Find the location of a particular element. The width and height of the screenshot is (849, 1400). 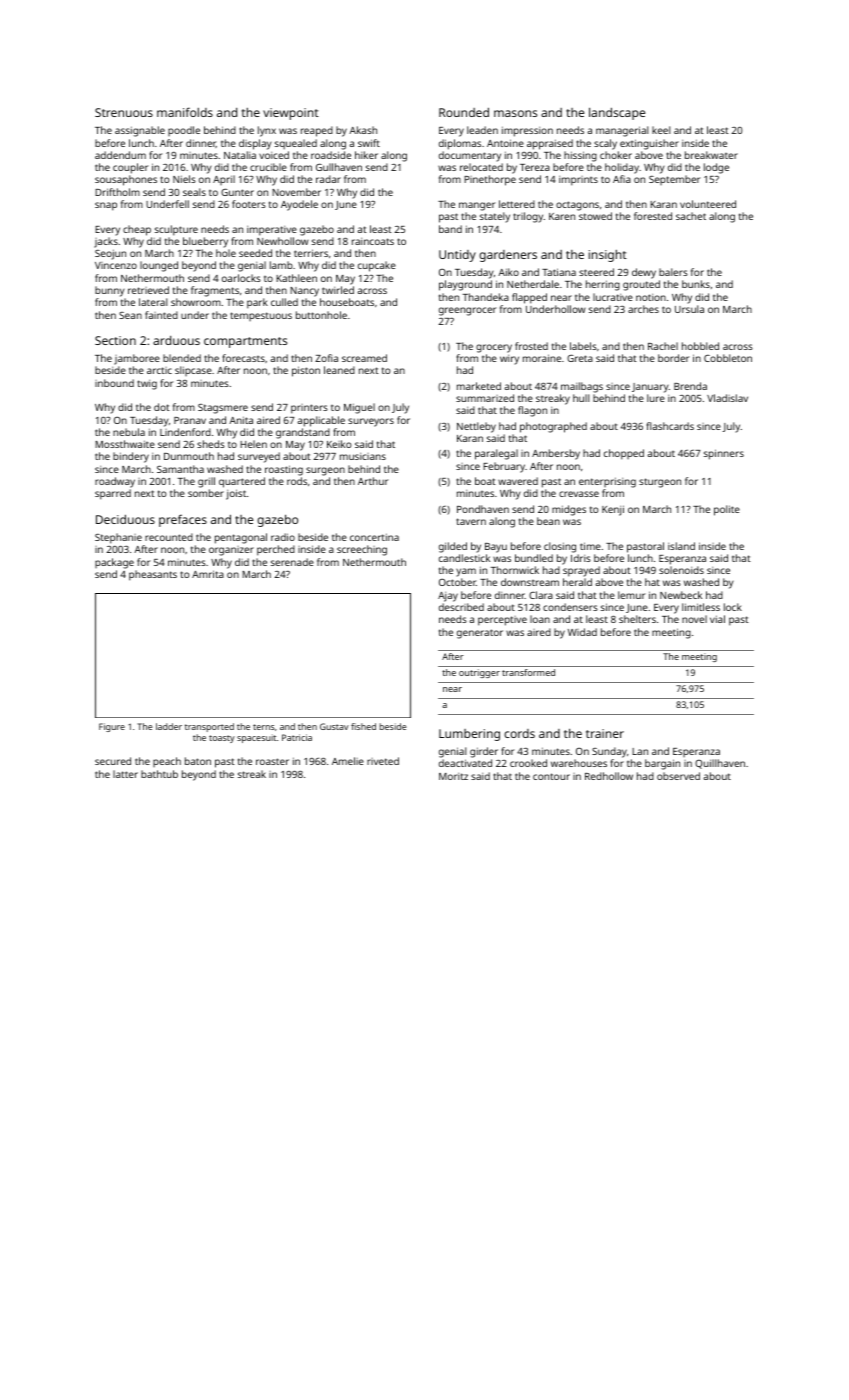

lemur is located at coordinates (631, 595).
